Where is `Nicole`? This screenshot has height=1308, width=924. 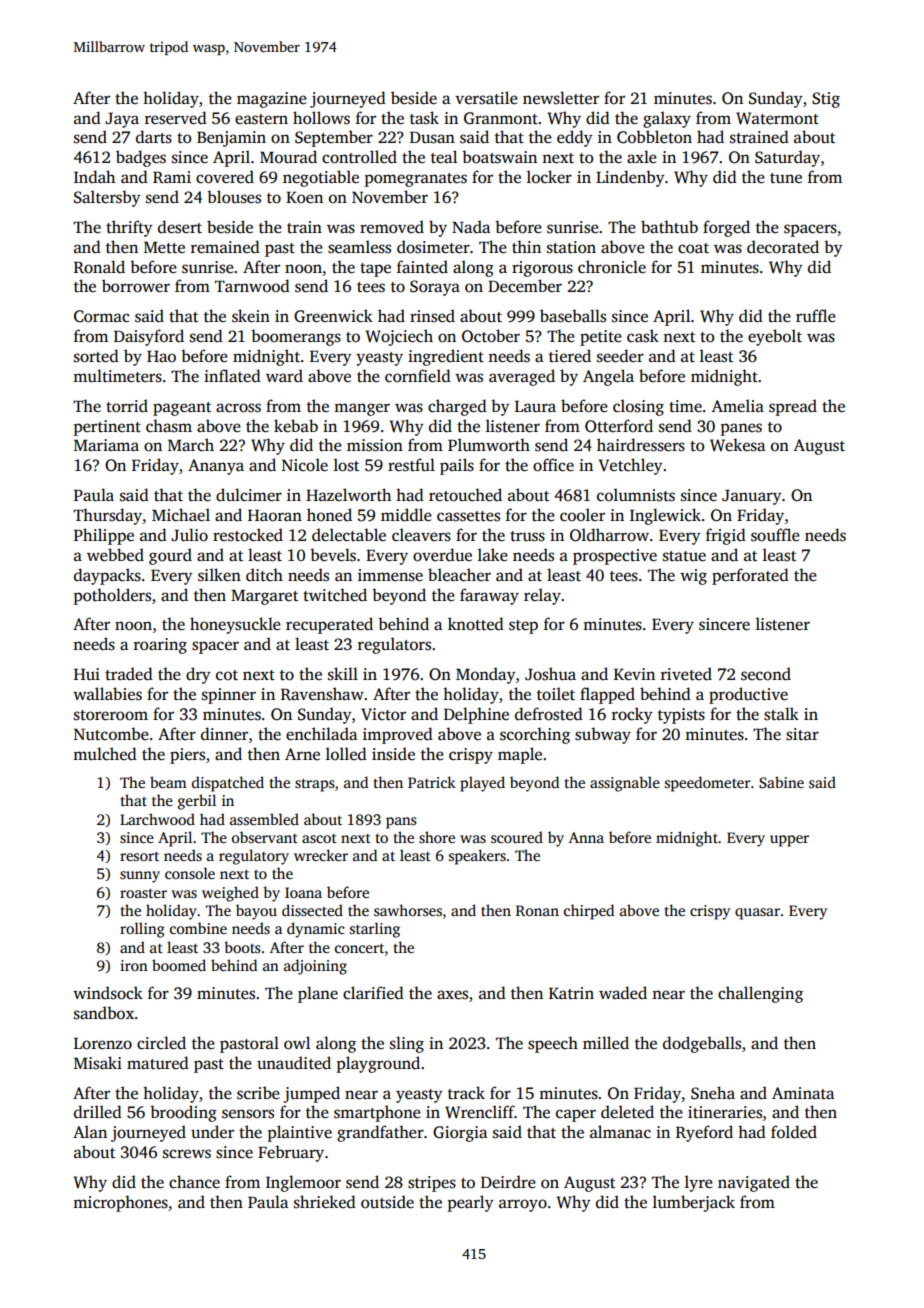 Nicole is located at coordinates (305, 465).
